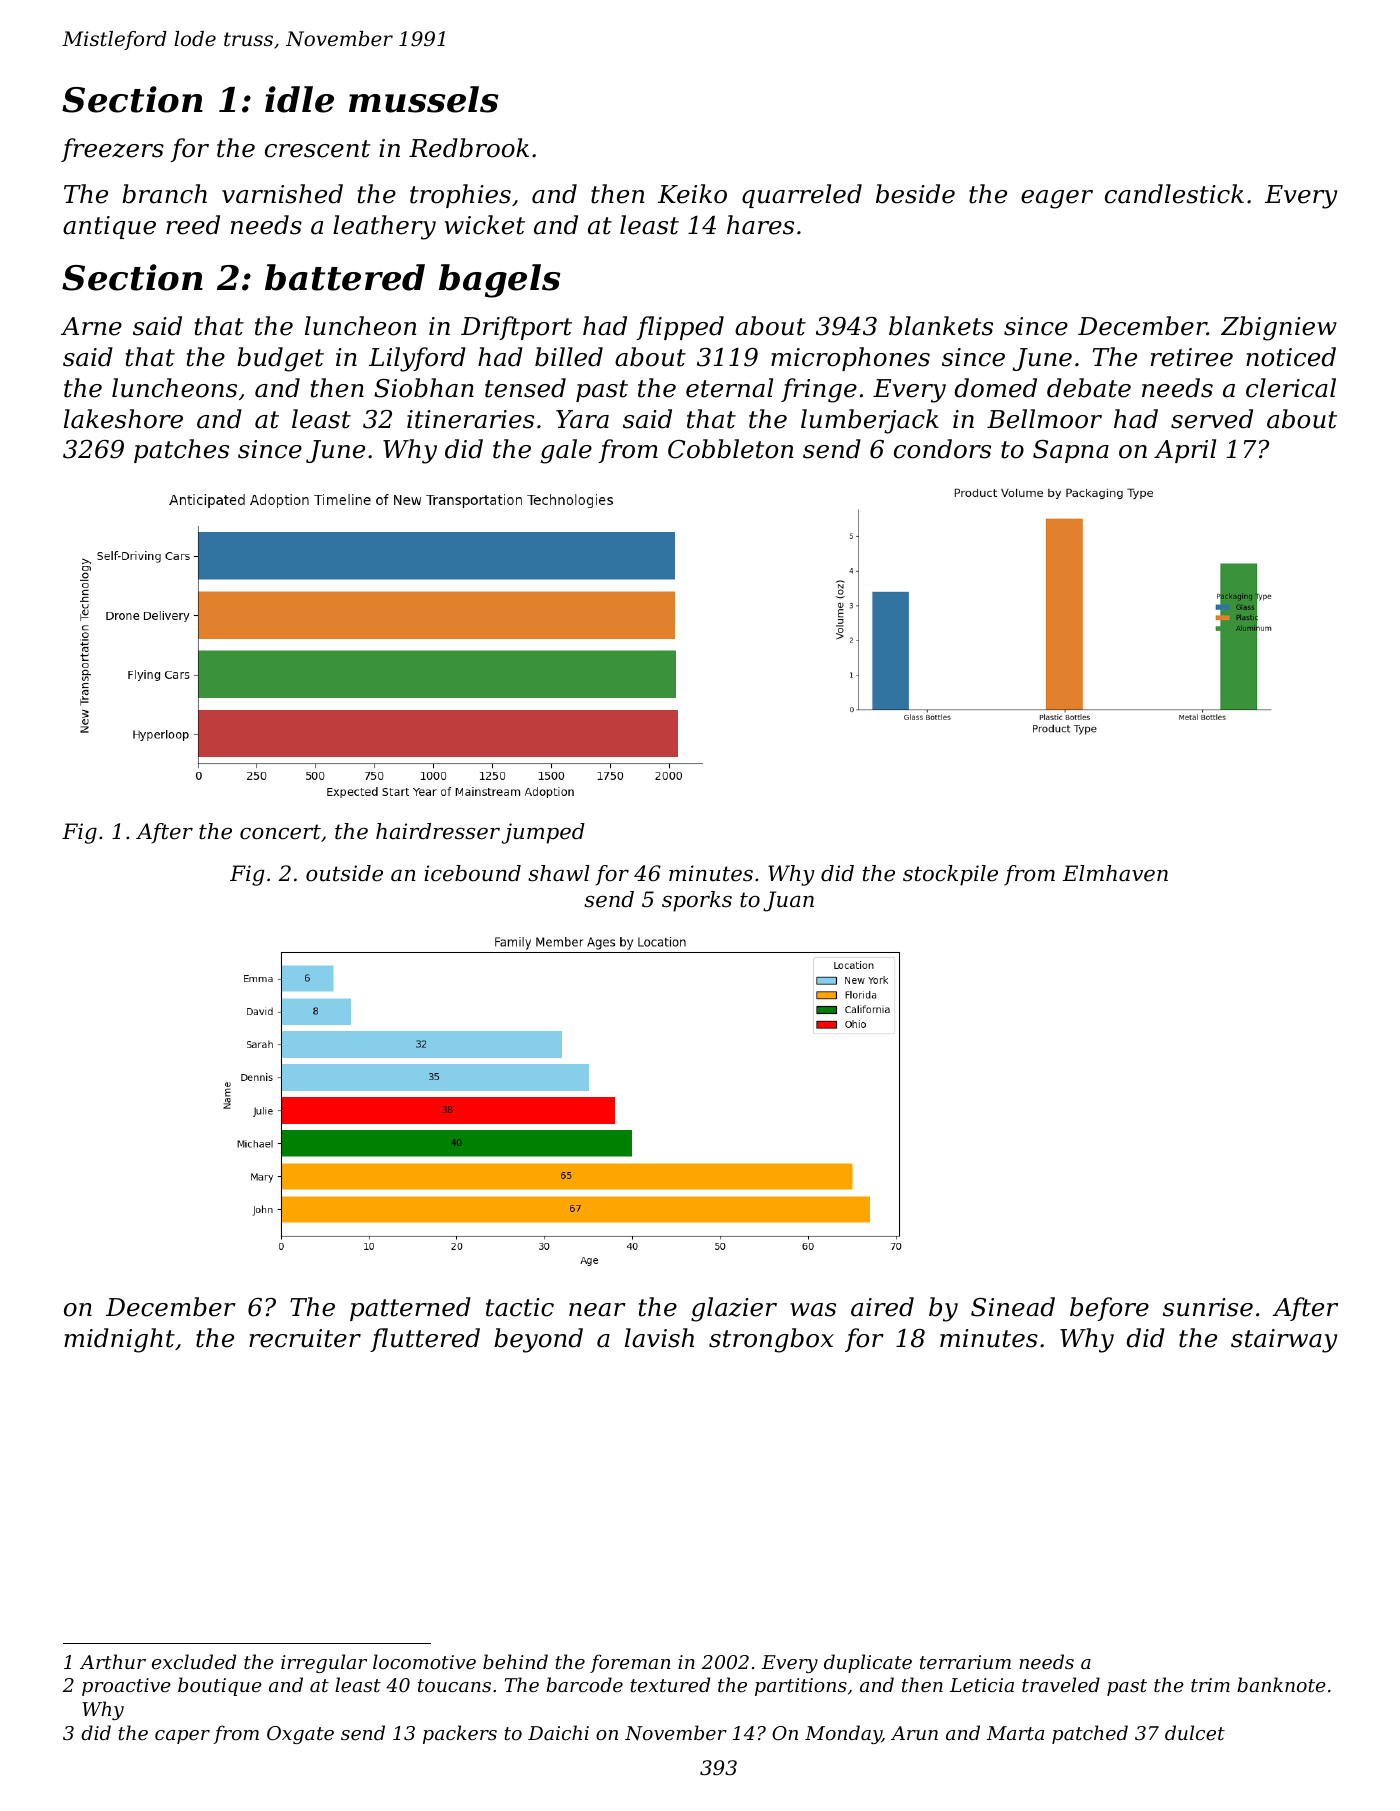 This screenshot has width=1400, height=1811. What do you see at coordinates (112, 150) in the screenshot?
I see `freezers` at bounding box center [112, 150].
